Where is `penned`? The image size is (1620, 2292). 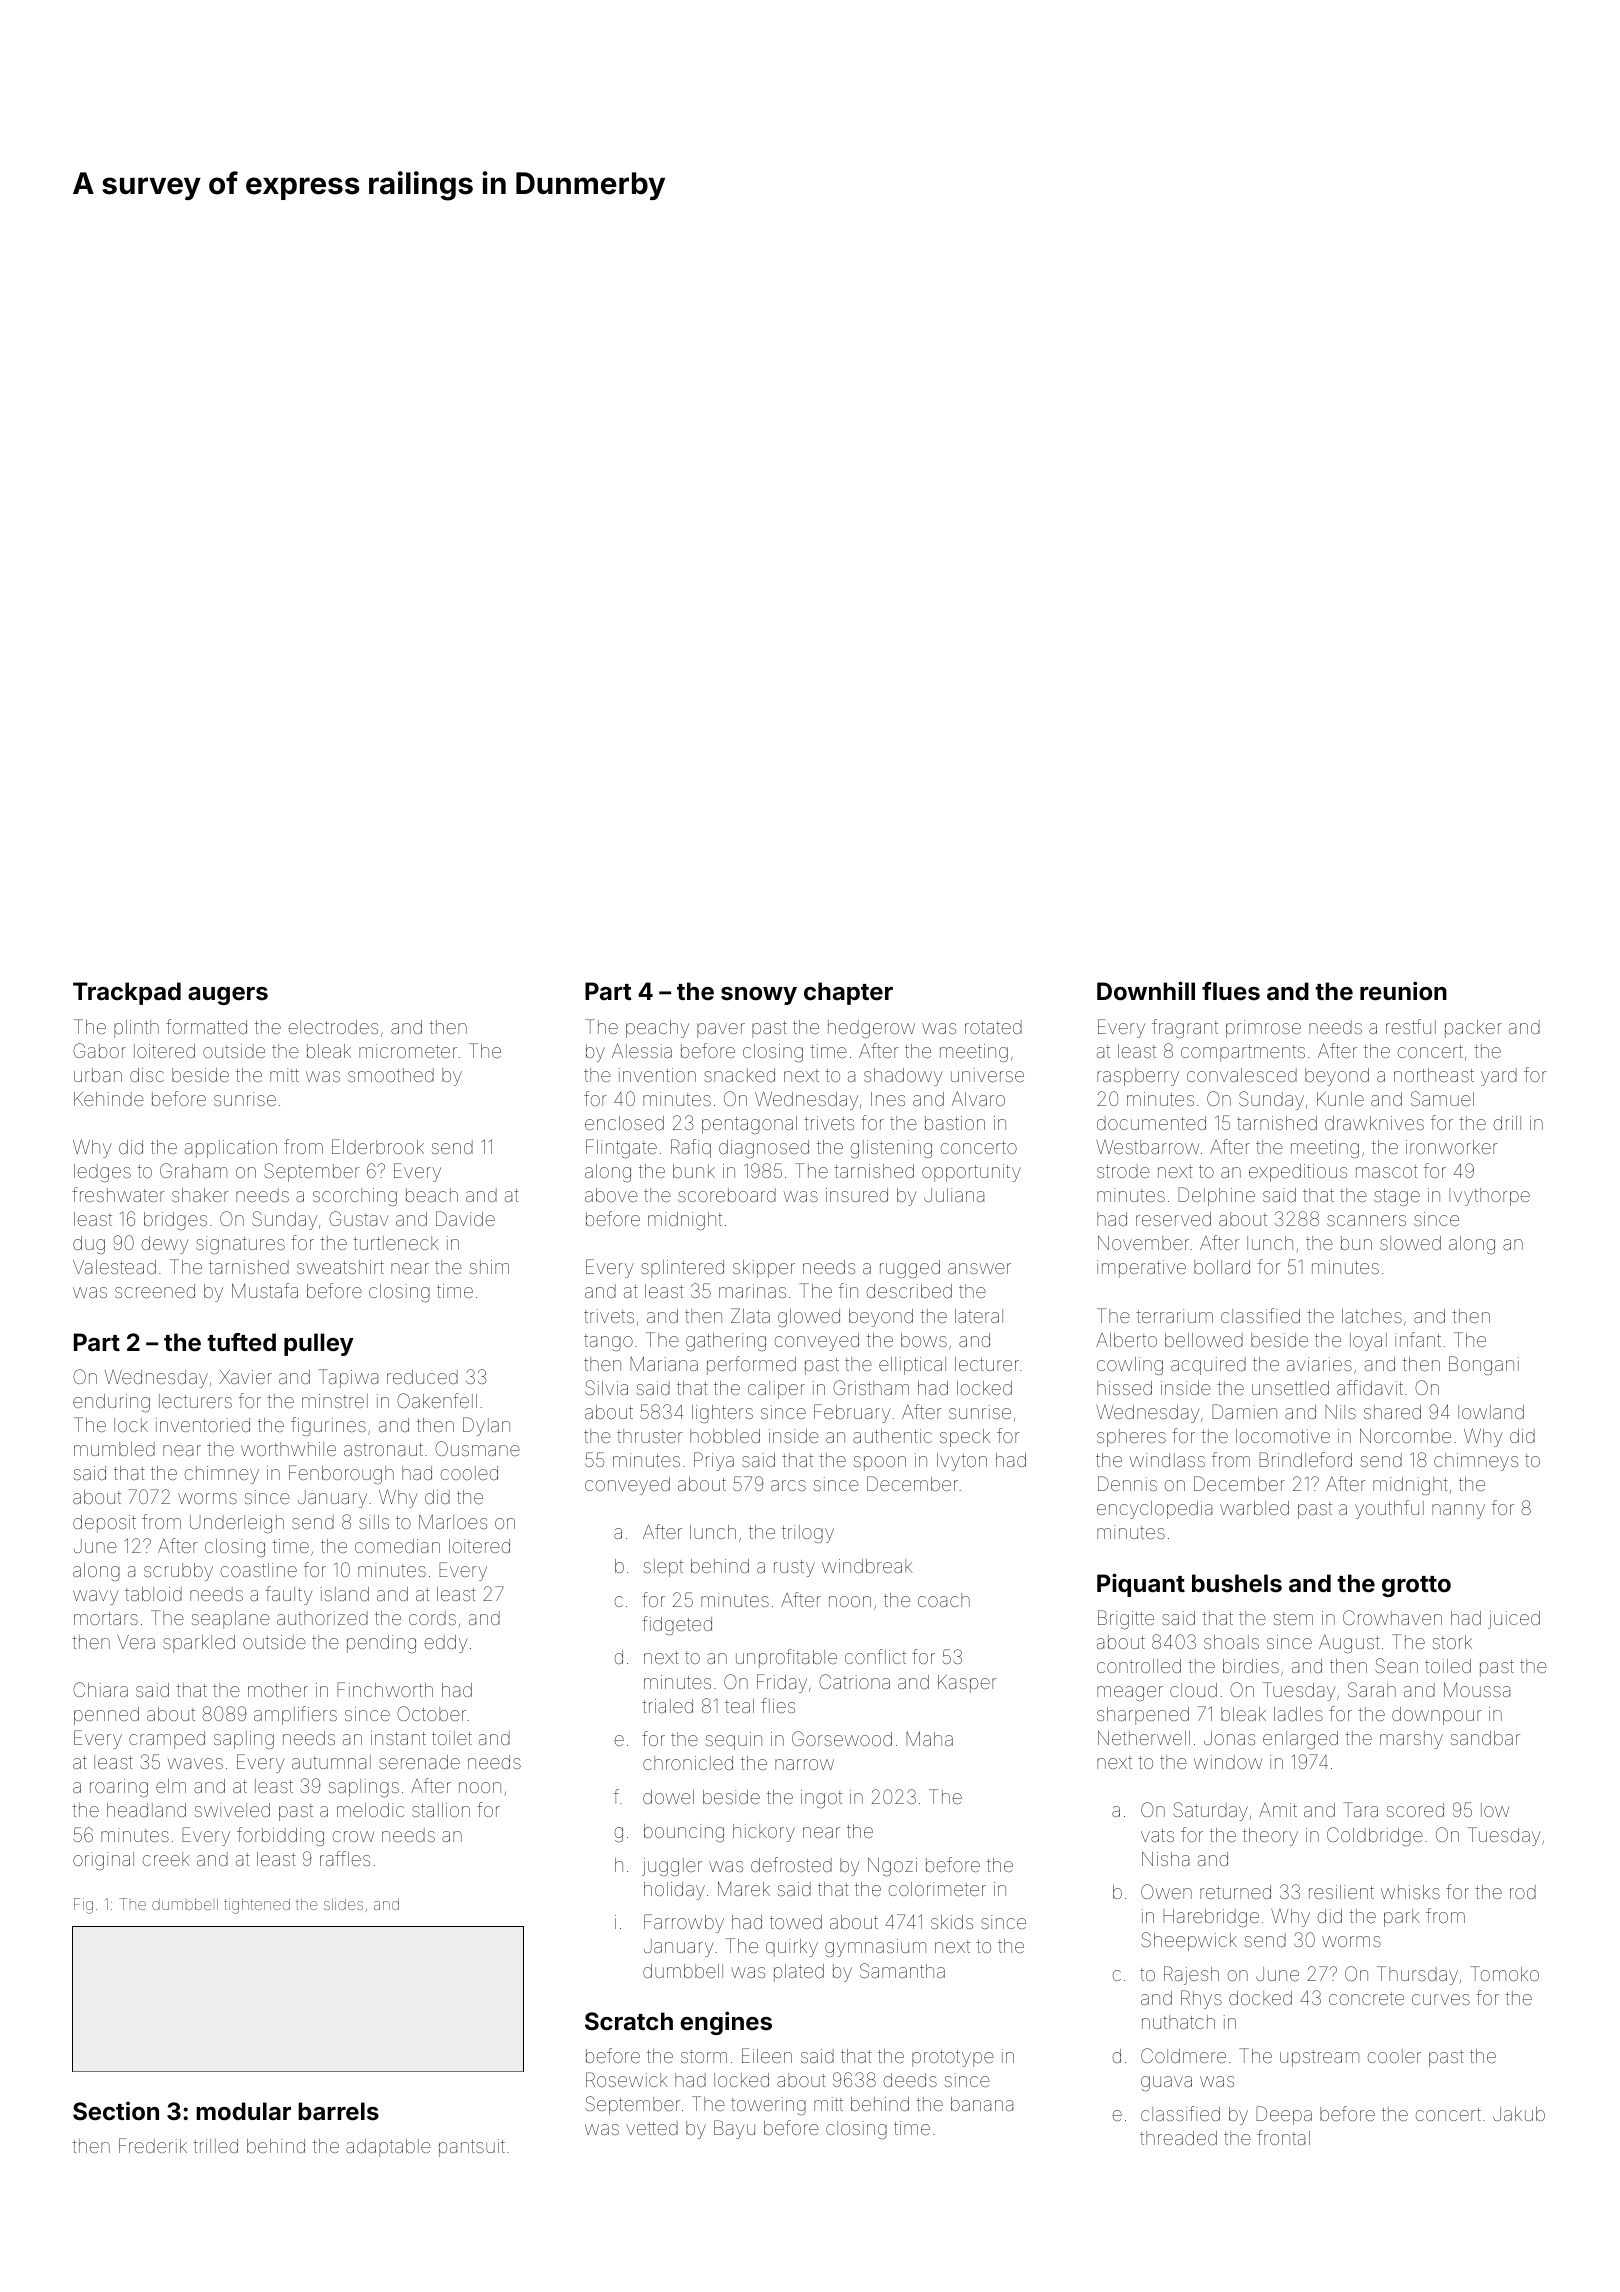 penned is located at coordinates (106, 1716).
